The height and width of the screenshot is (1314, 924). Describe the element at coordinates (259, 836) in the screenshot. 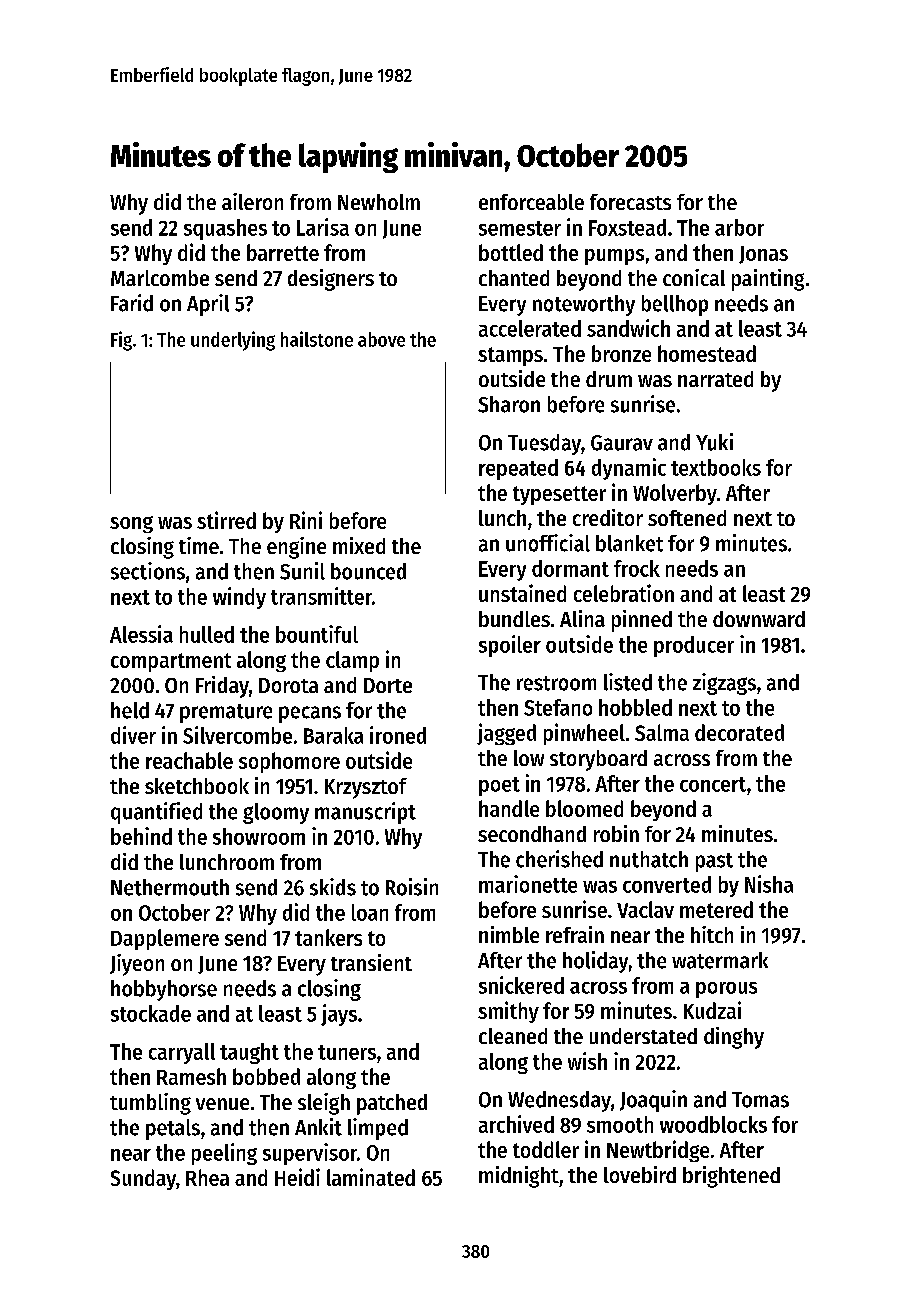

I see `showroom` at that location.
